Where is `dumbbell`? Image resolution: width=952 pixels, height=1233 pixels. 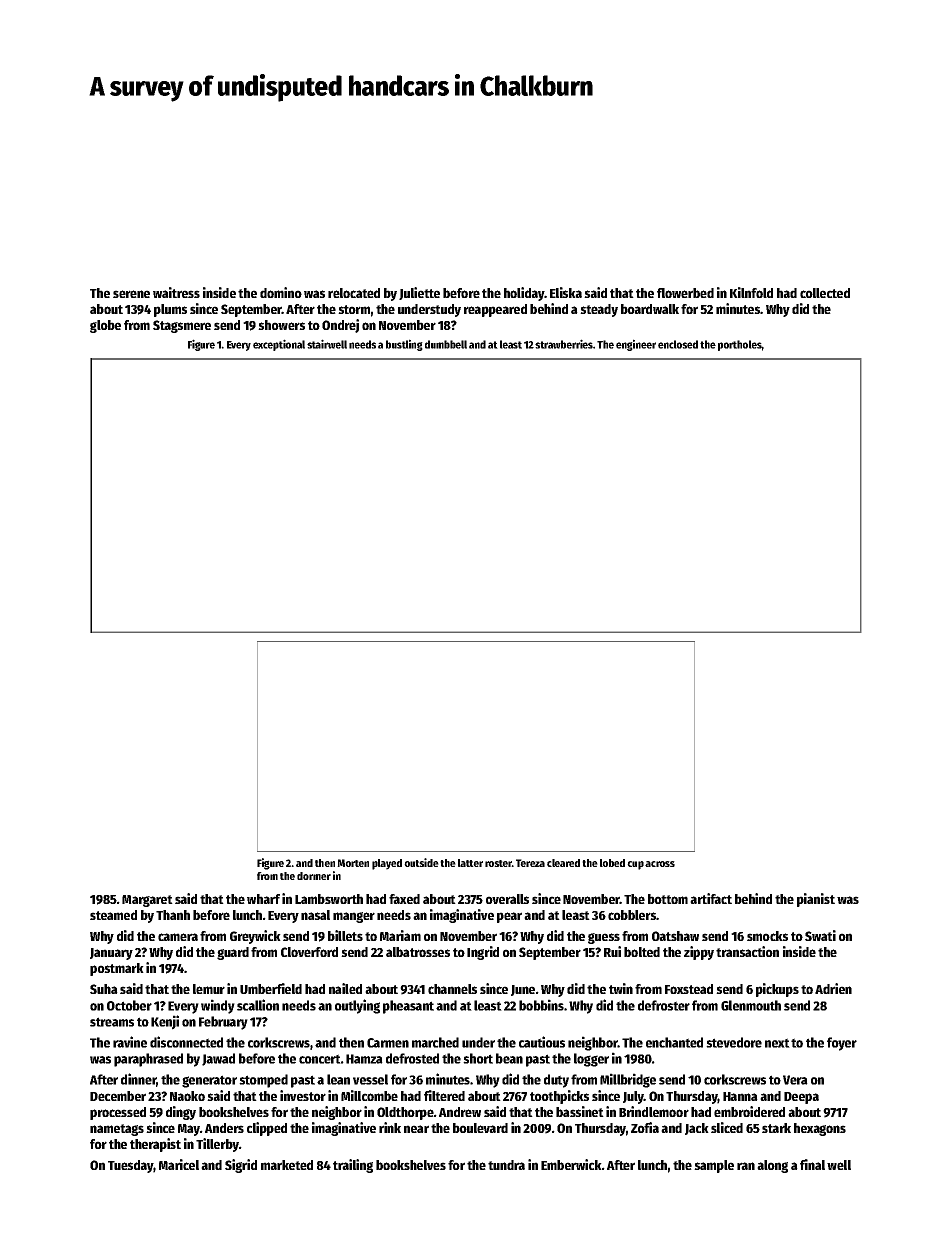 dumbbell is located at coordinates (446, 344).
